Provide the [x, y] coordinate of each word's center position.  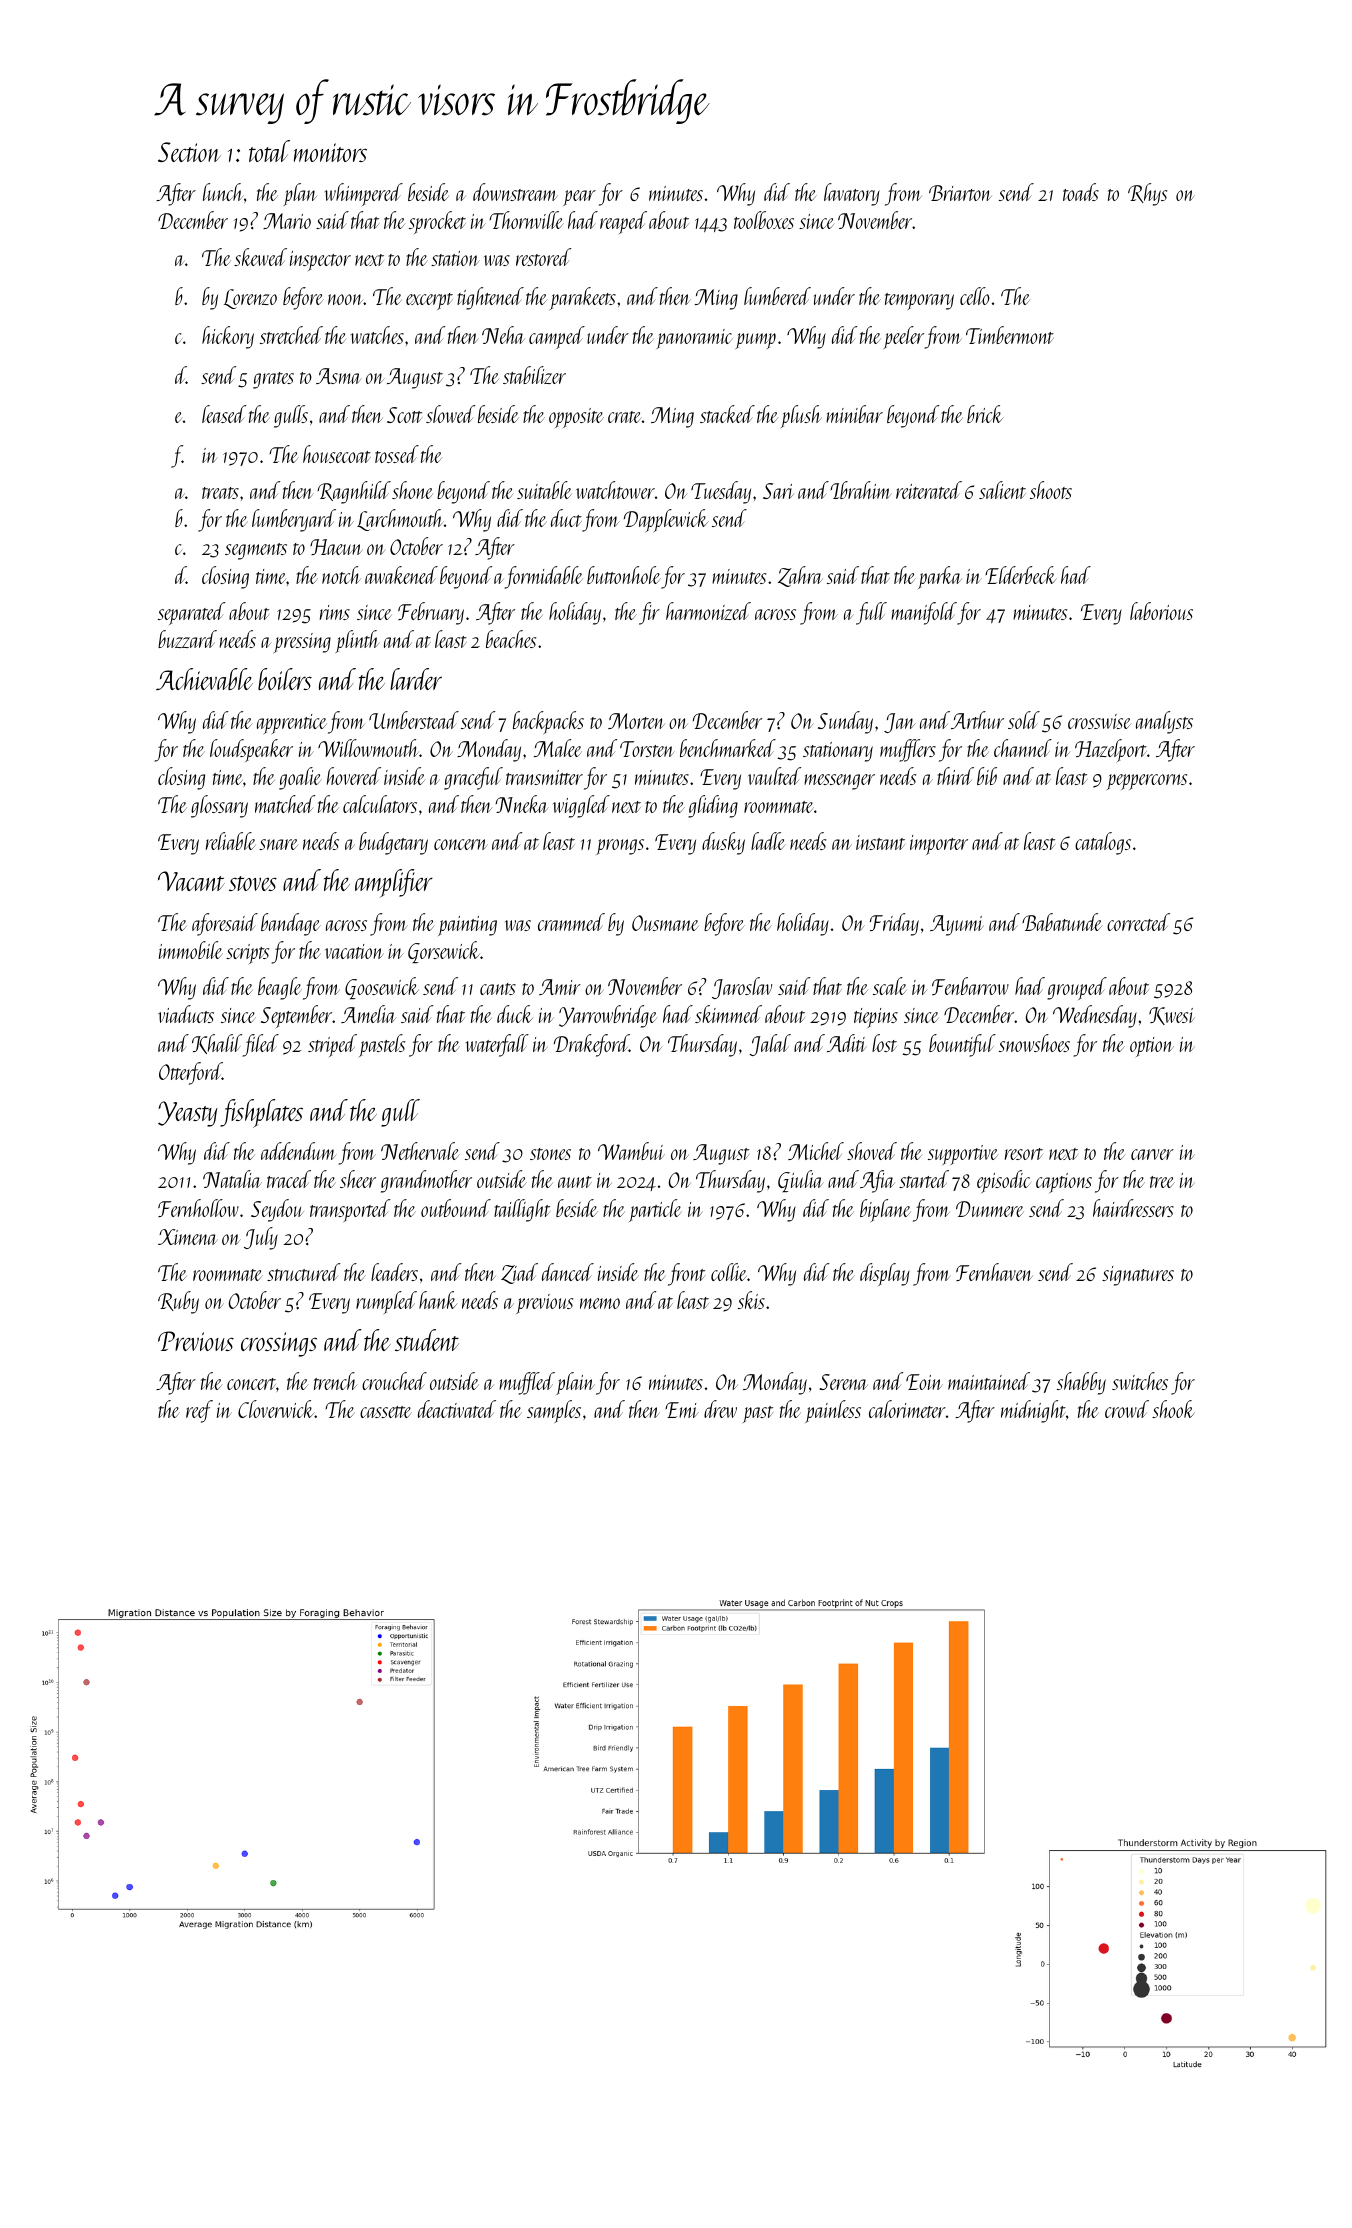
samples [554, 1411]
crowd [1127, 1409]
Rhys [1147, 194]
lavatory [852, 194]
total [269, 151]
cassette [386, 1412]
